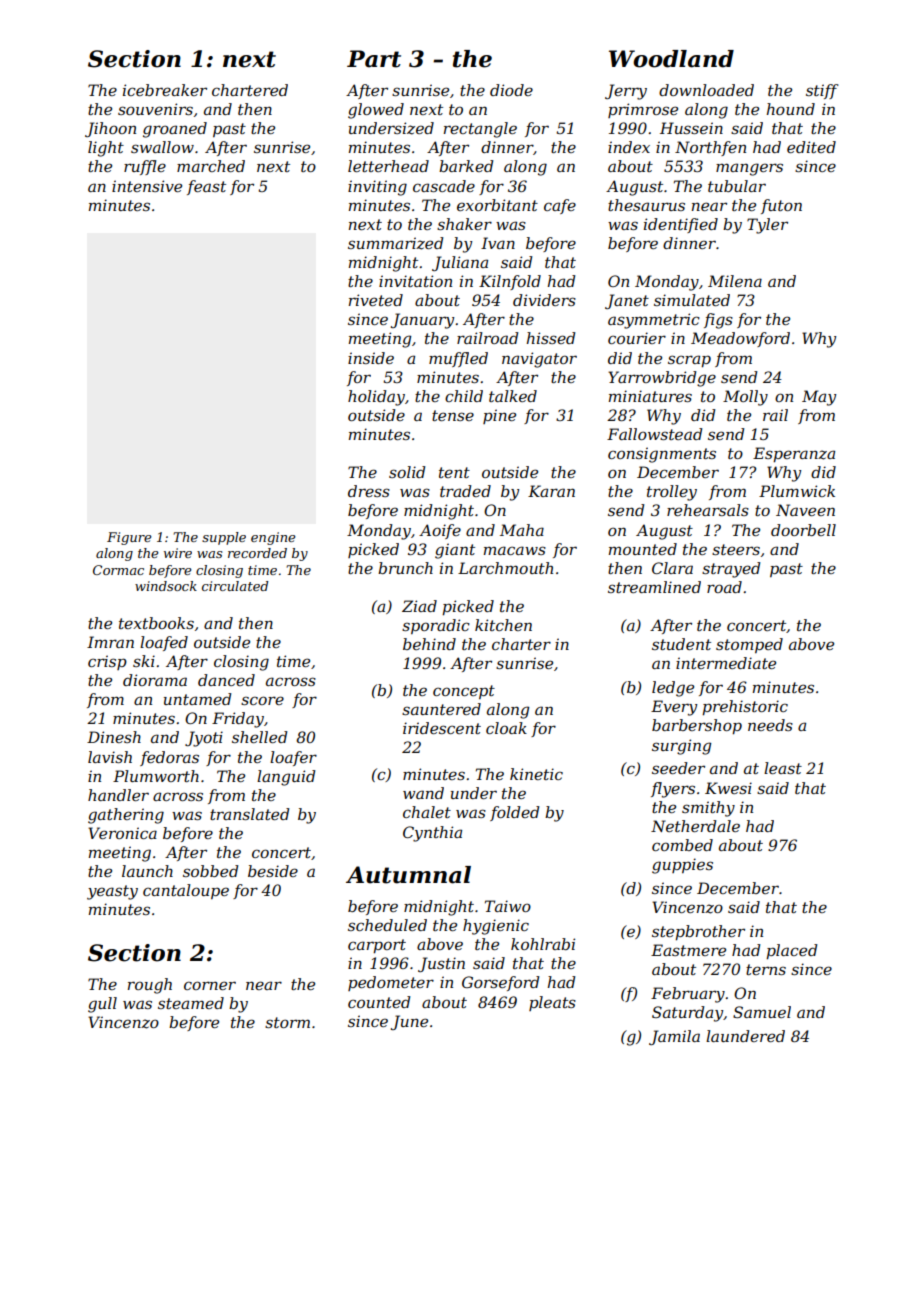 The width and height of the screenshot is (924, 1308). Describe the element at coordinates (405, 568) in the screenshot. I see `brunch` at that location.
